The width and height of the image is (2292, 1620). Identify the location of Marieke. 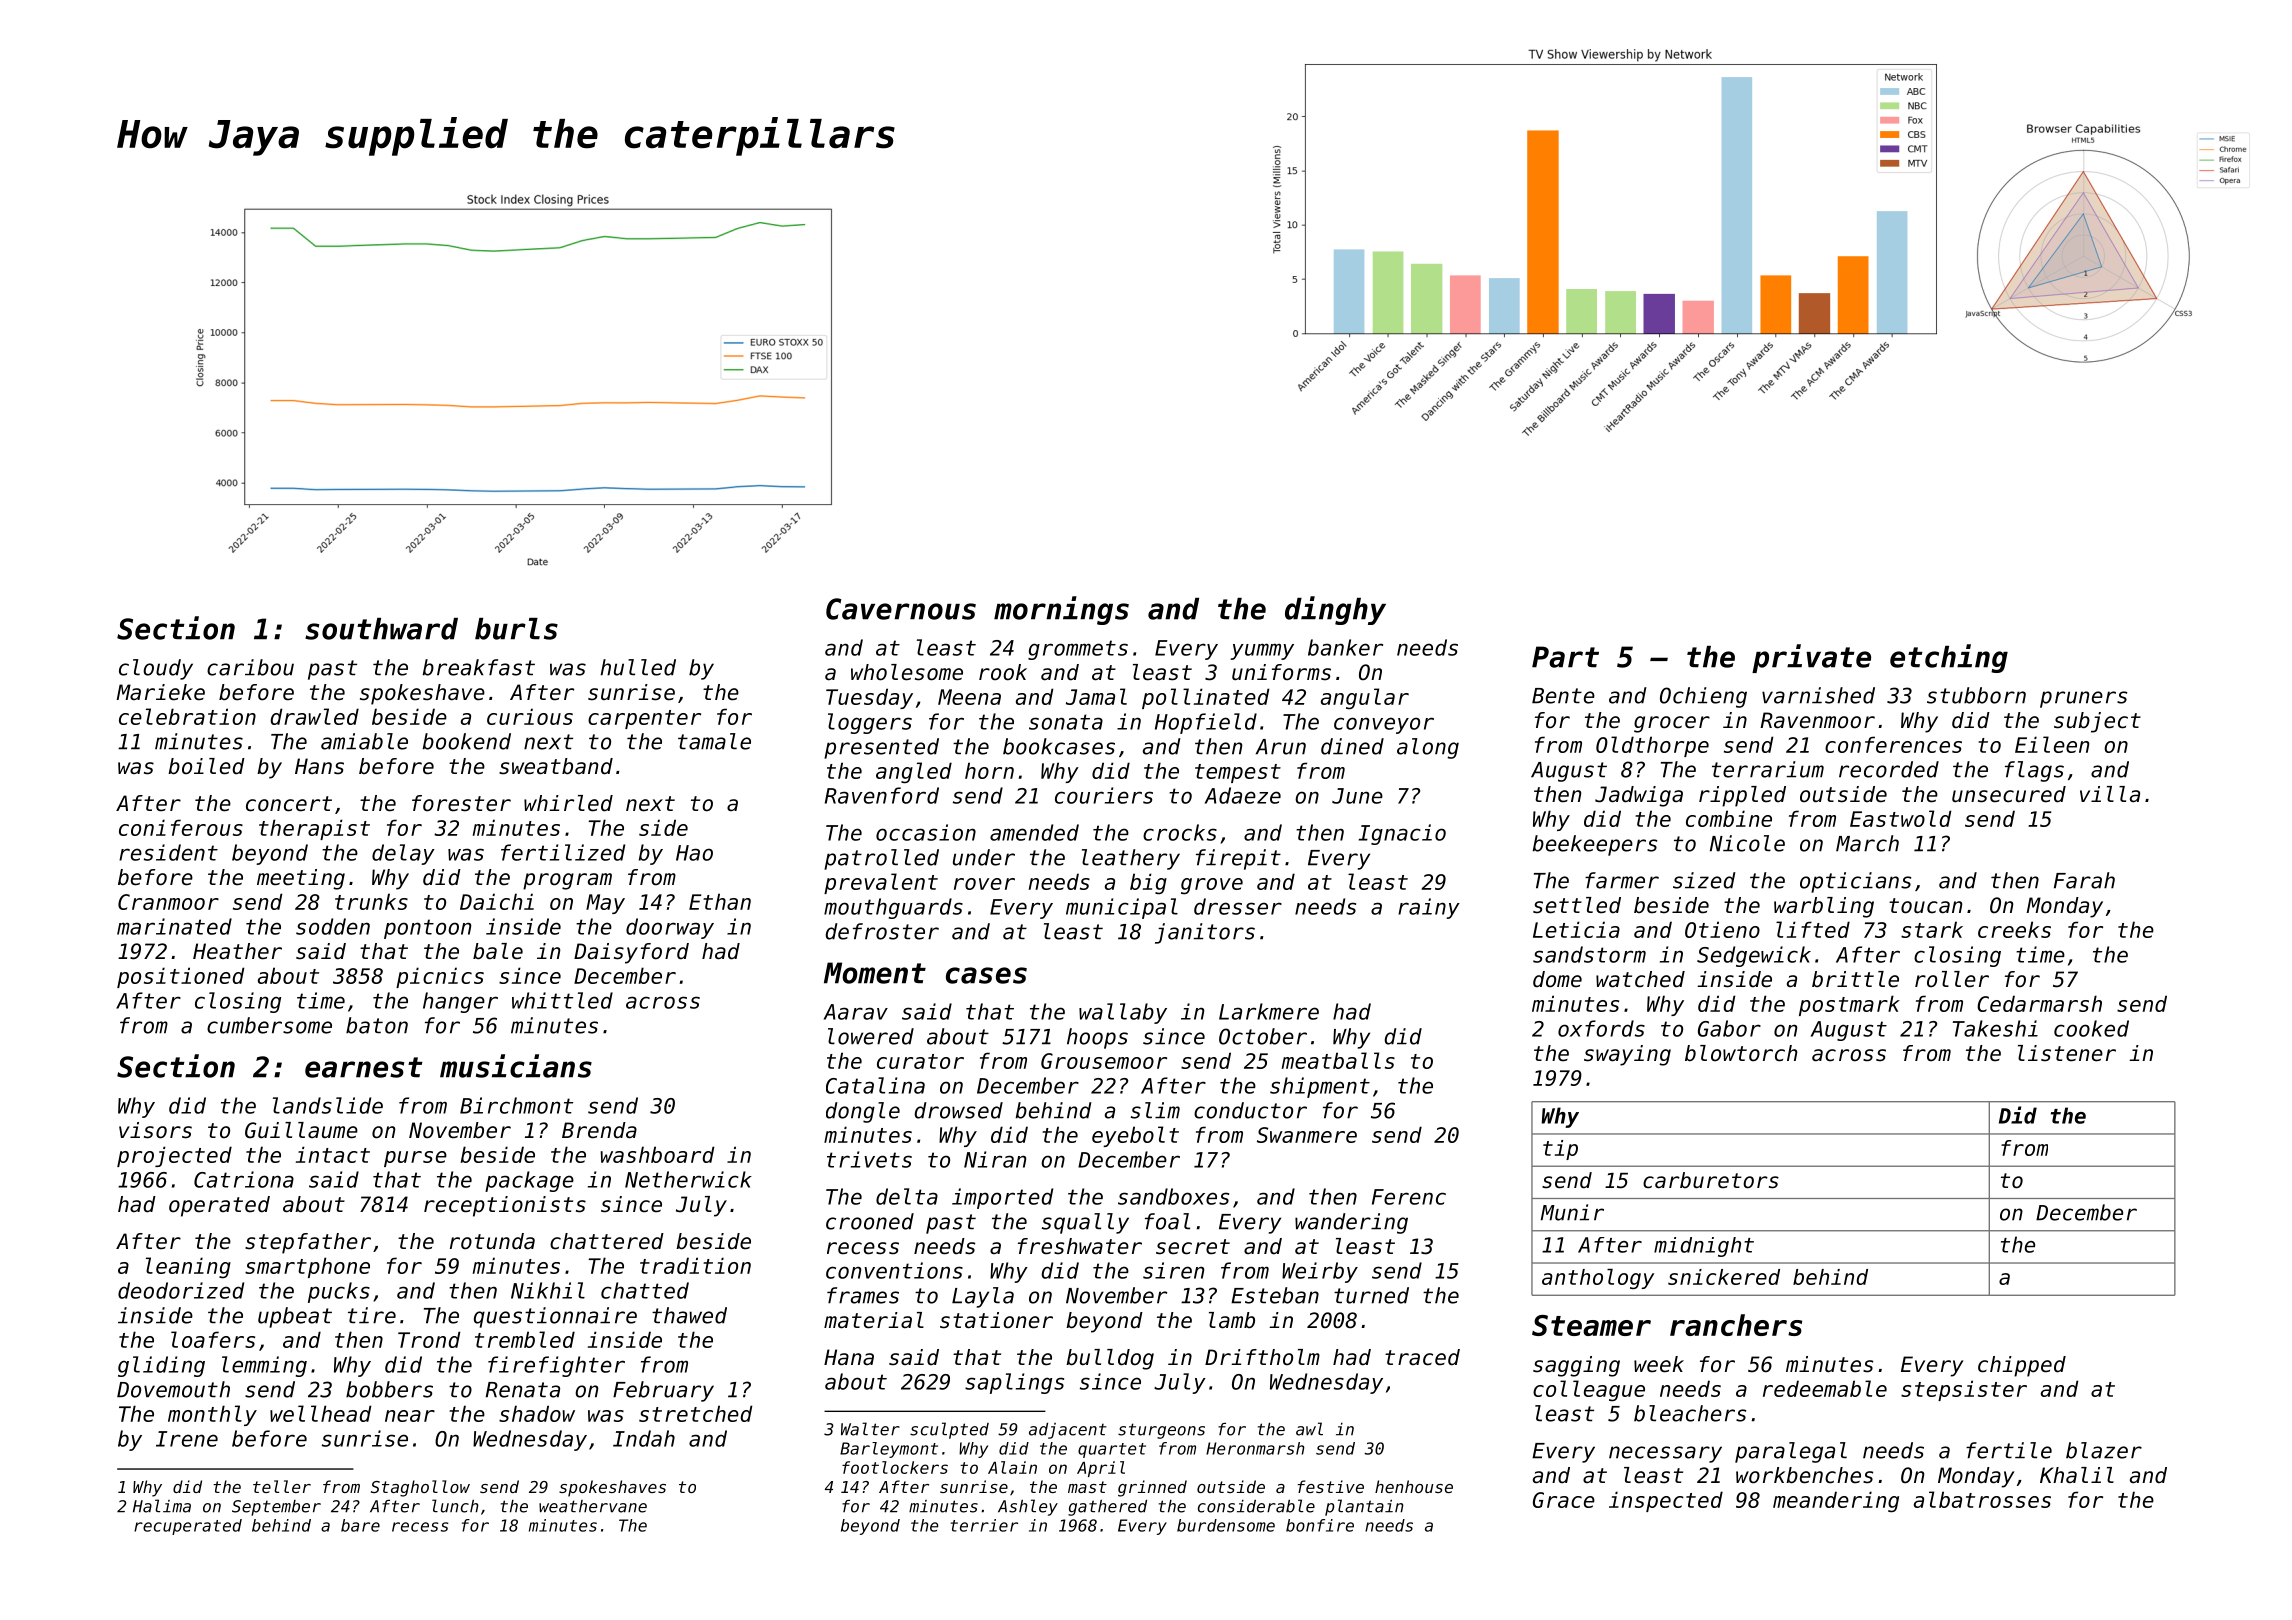
(160, 692).
